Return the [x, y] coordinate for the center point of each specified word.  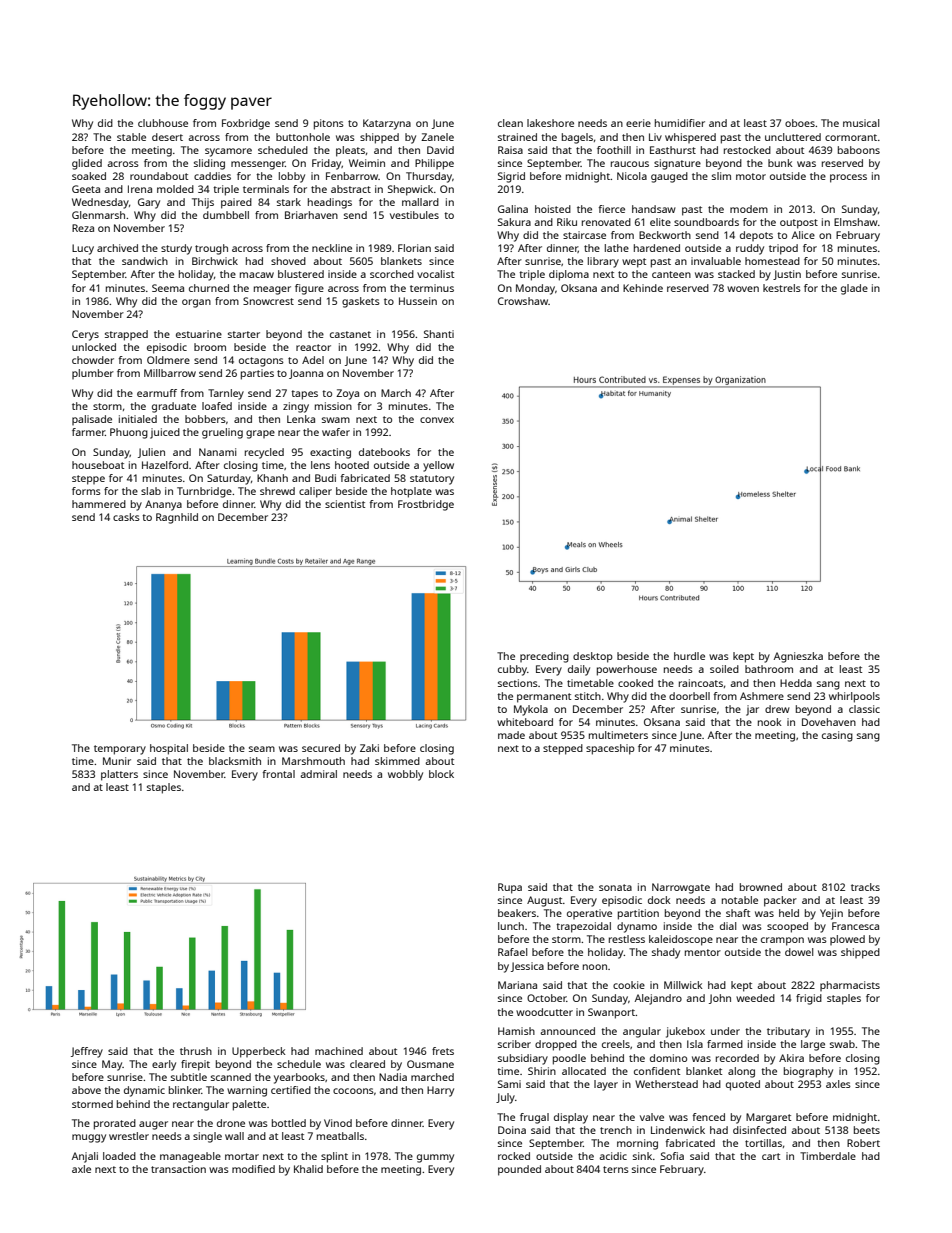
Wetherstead [666, 1084]
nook [770, 722]
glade [854, 289]
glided [87, 164]
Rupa [510, 888]
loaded [119, 1156]
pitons [329, 124]
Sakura [514, 222]
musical [861, 123]
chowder [93, 360]
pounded [519, 1170]
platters [119, 775]
